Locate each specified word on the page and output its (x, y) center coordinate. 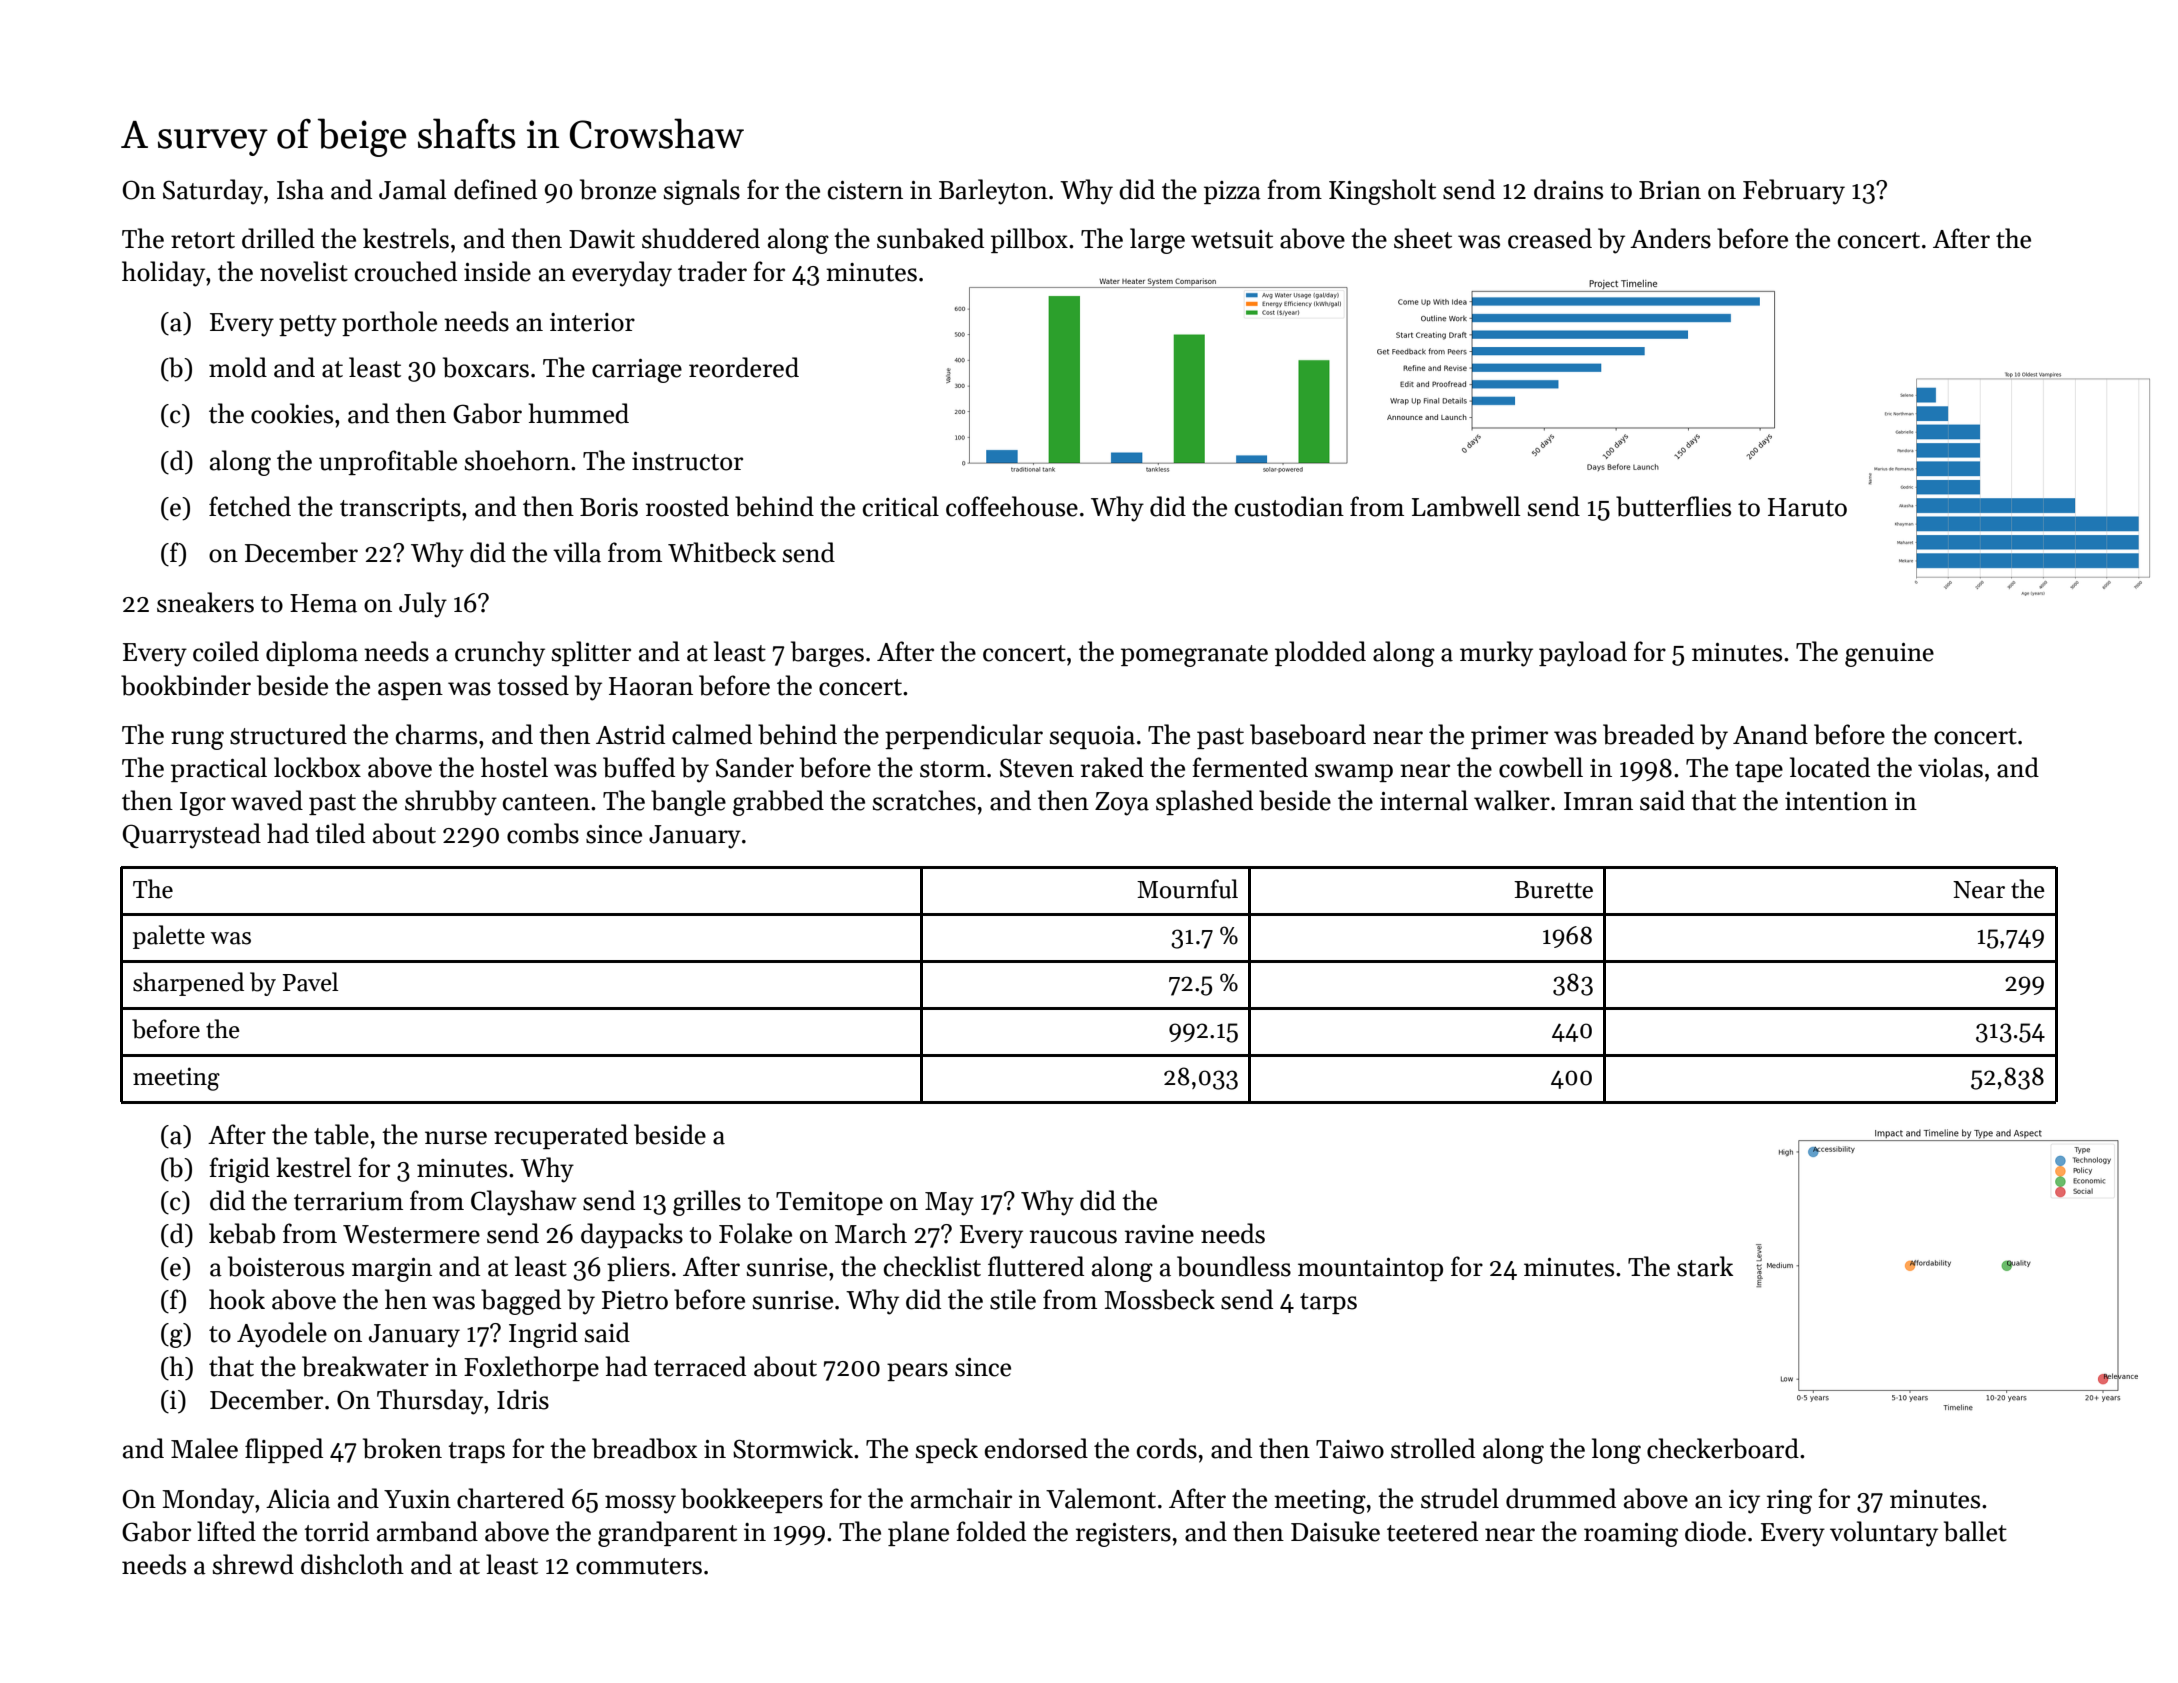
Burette (1553, 890)
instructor (687, 461)
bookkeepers (752, 1500)
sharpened (188, 984)
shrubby (451, 803)
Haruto (1807, 507)
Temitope (829, 1203)
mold (238, 367)
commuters (639, 1566)
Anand (1770, 734)
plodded (1320, 653)
